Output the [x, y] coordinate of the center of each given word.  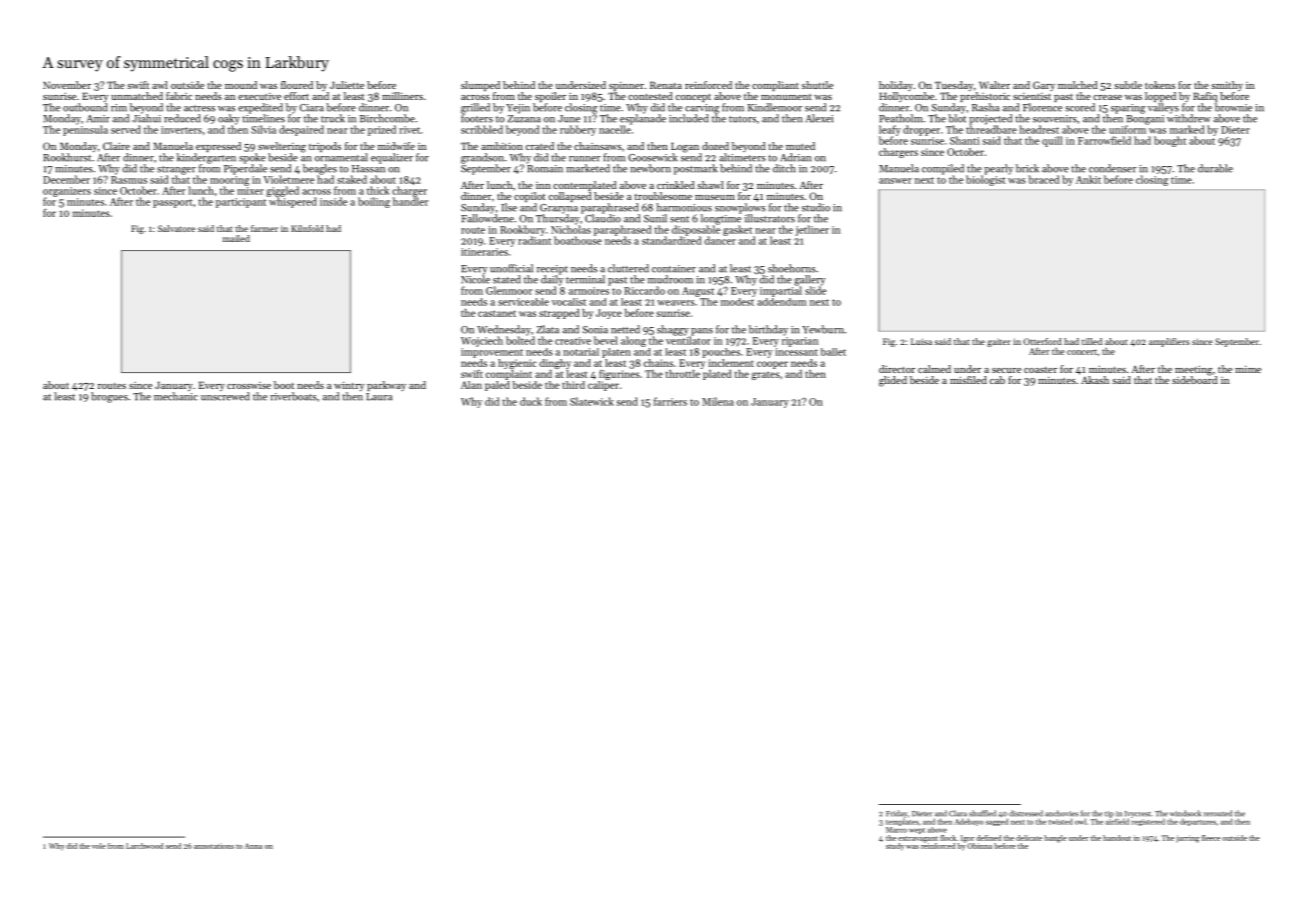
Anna [253, 846]
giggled [282, 191]
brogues [109, 397]
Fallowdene [487, 218]
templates [902, 822]
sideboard [1194, 380]
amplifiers [1169, 342]
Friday [896, 814]
